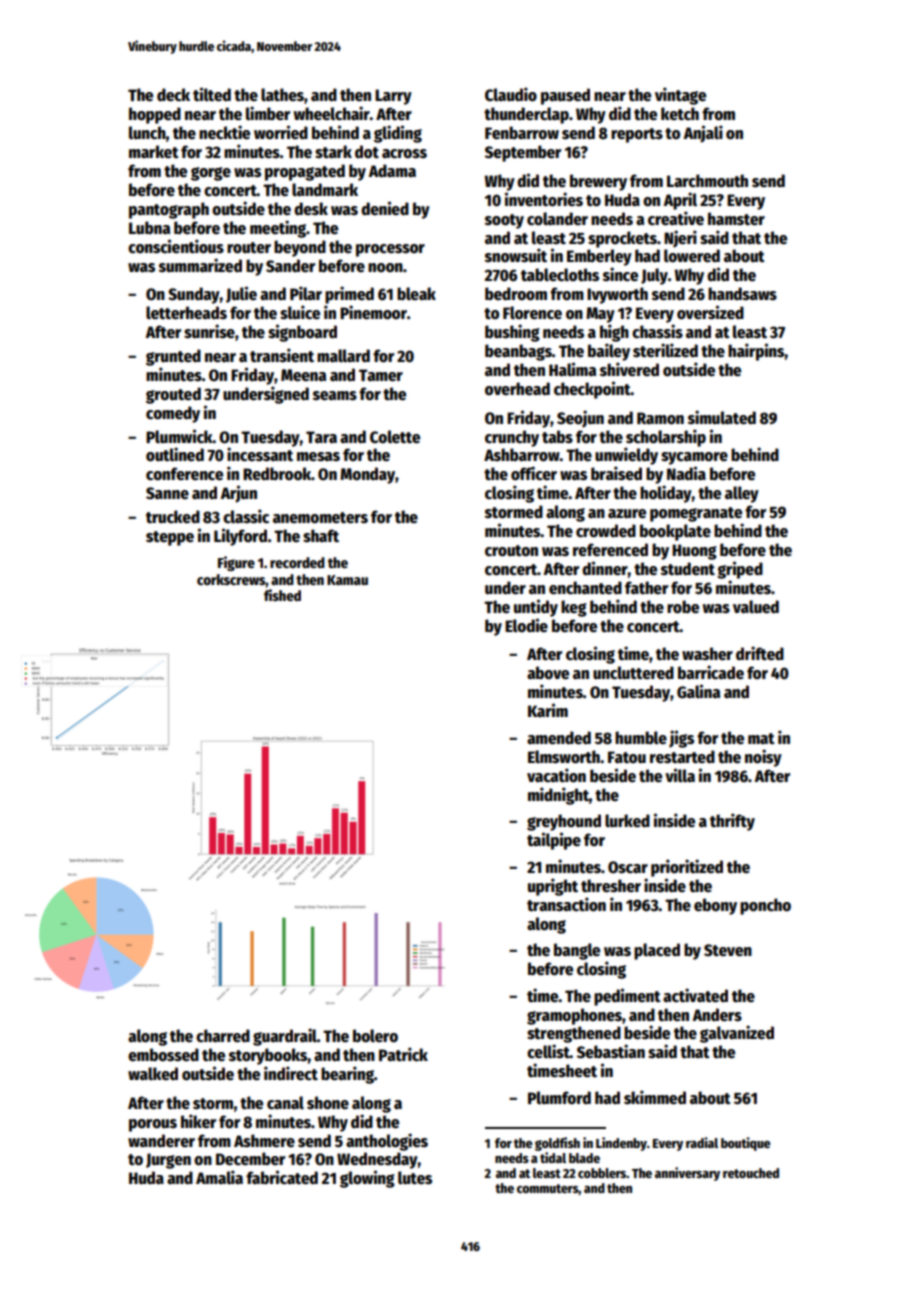  What do you see at coordinates (385, 267) in the screenshot?
I see `noon` at bounding box center [385, 267].
